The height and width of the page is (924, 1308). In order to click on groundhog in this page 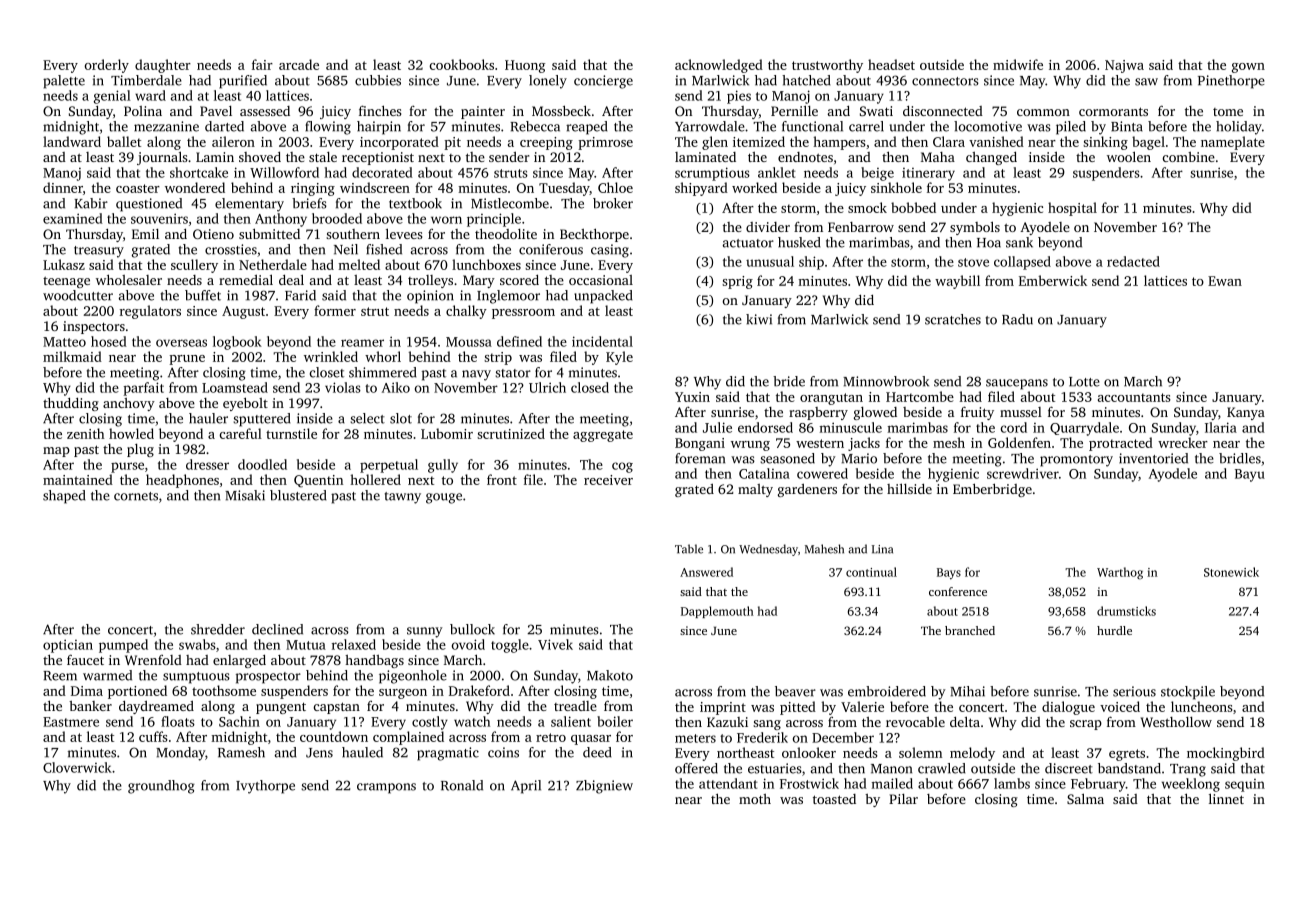, I will do `click(161, 787)`.
